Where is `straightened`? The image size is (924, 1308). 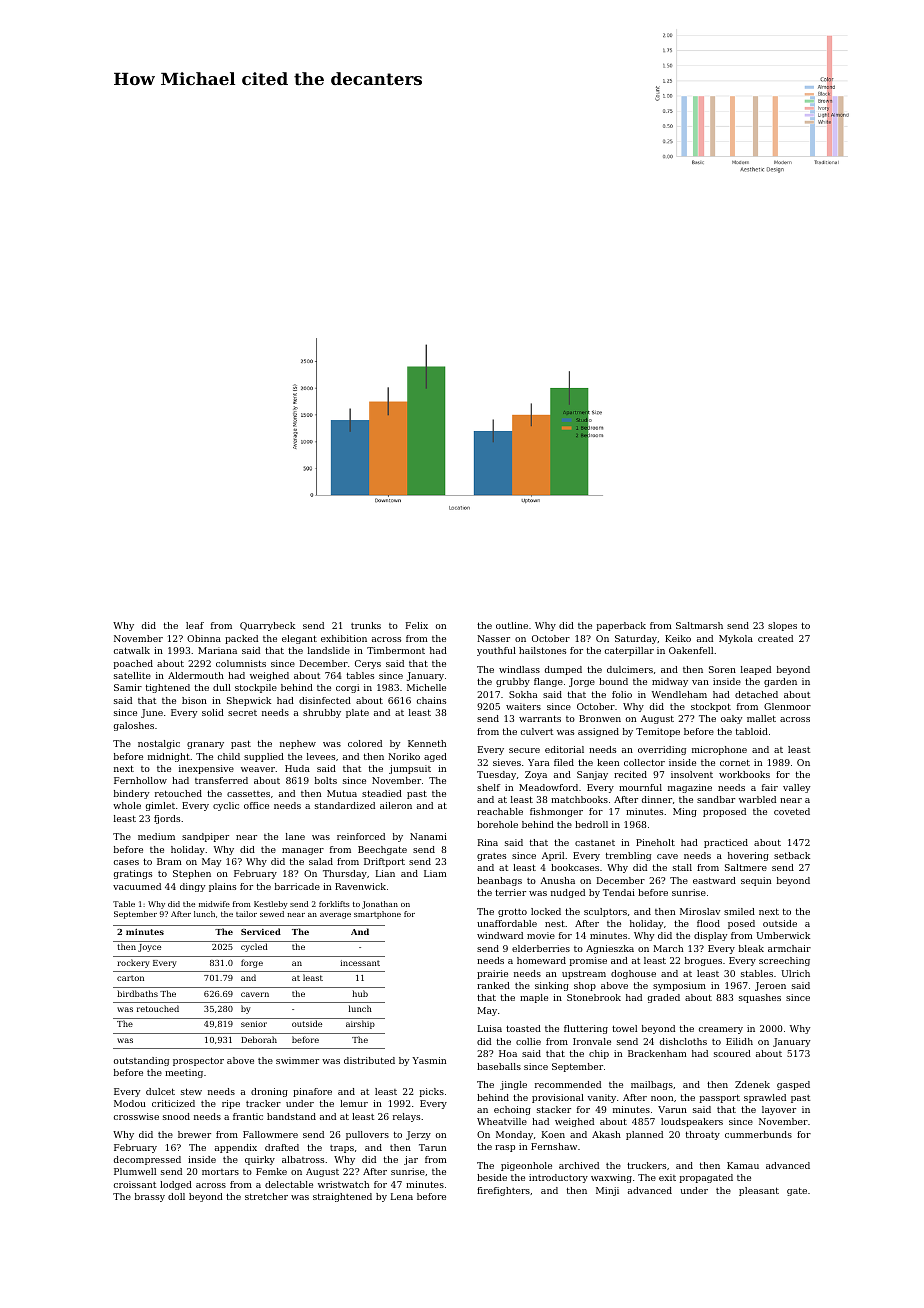
straightened is located at coordinates (342, 1197).
